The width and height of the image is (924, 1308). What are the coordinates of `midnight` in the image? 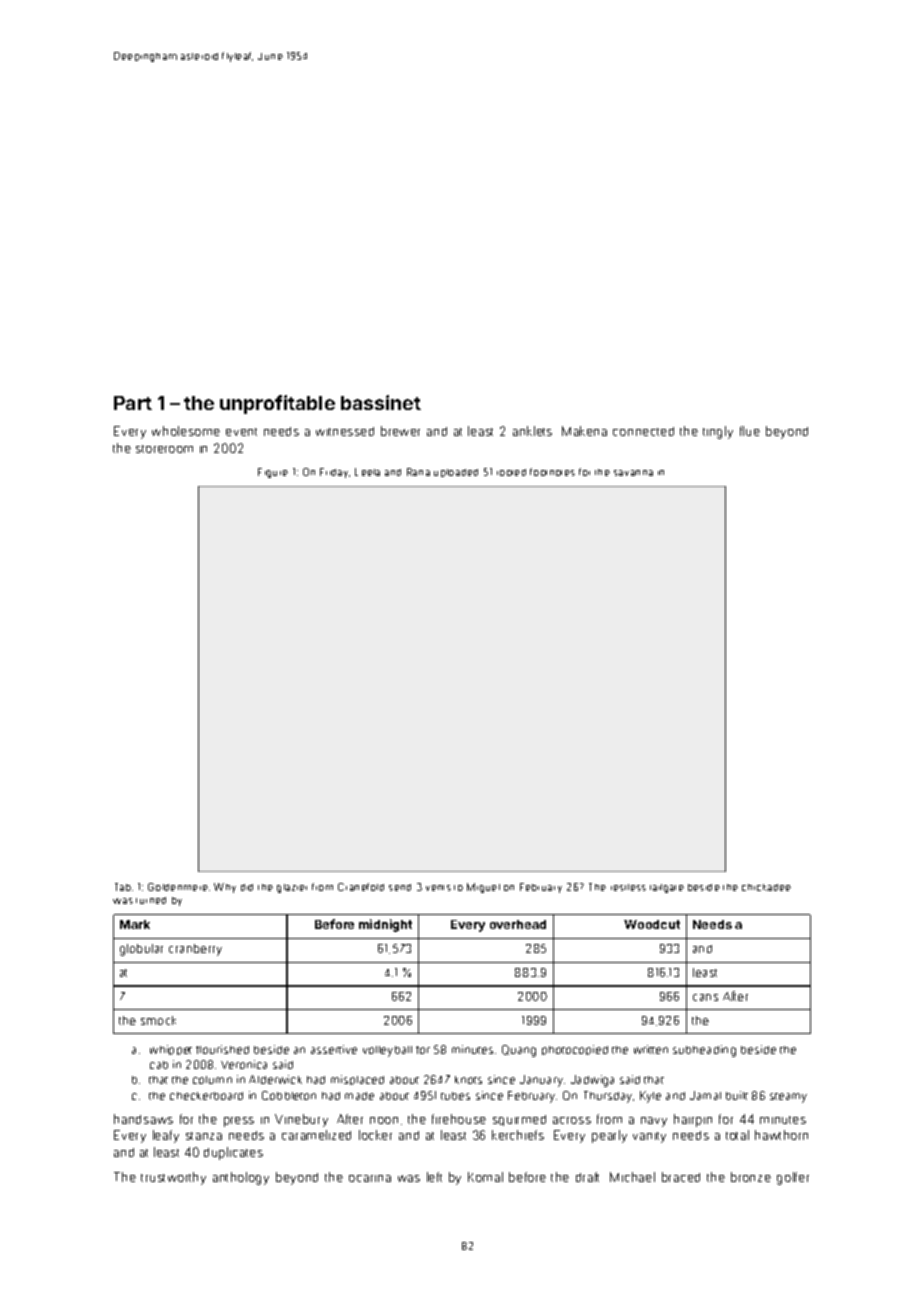 It's located at (385, 925).
